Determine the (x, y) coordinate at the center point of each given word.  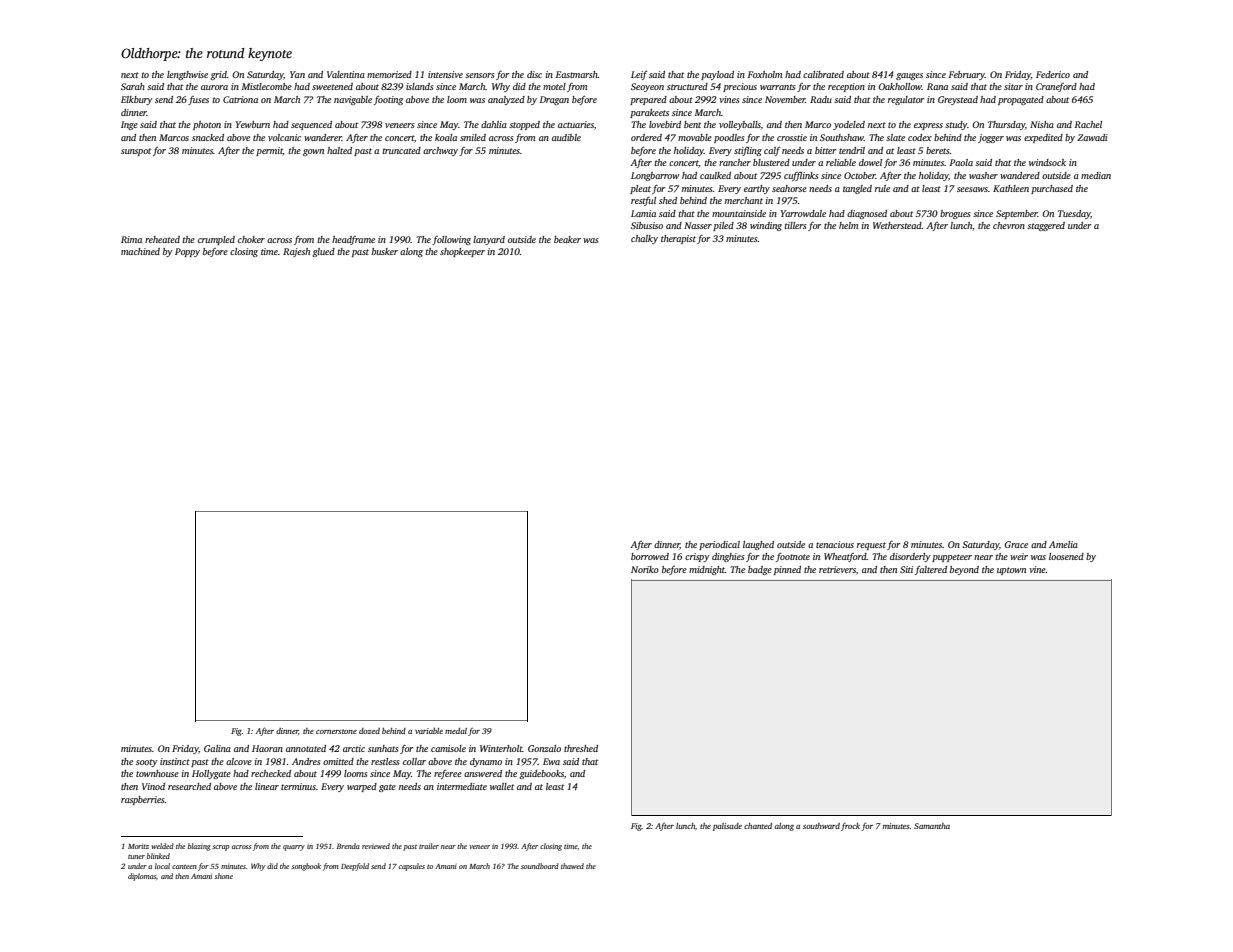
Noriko (645, 569)
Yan (297, 74)
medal (456, 731)
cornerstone (336, 731)
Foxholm (765, 74)
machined (140, 251)
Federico (1053, 74)
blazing (199, 847)
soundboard (540, 866)
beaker (567, 239)
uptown (1011, 571)
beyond (964, 570)
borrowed (650, 556)
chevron (1009, 225)
